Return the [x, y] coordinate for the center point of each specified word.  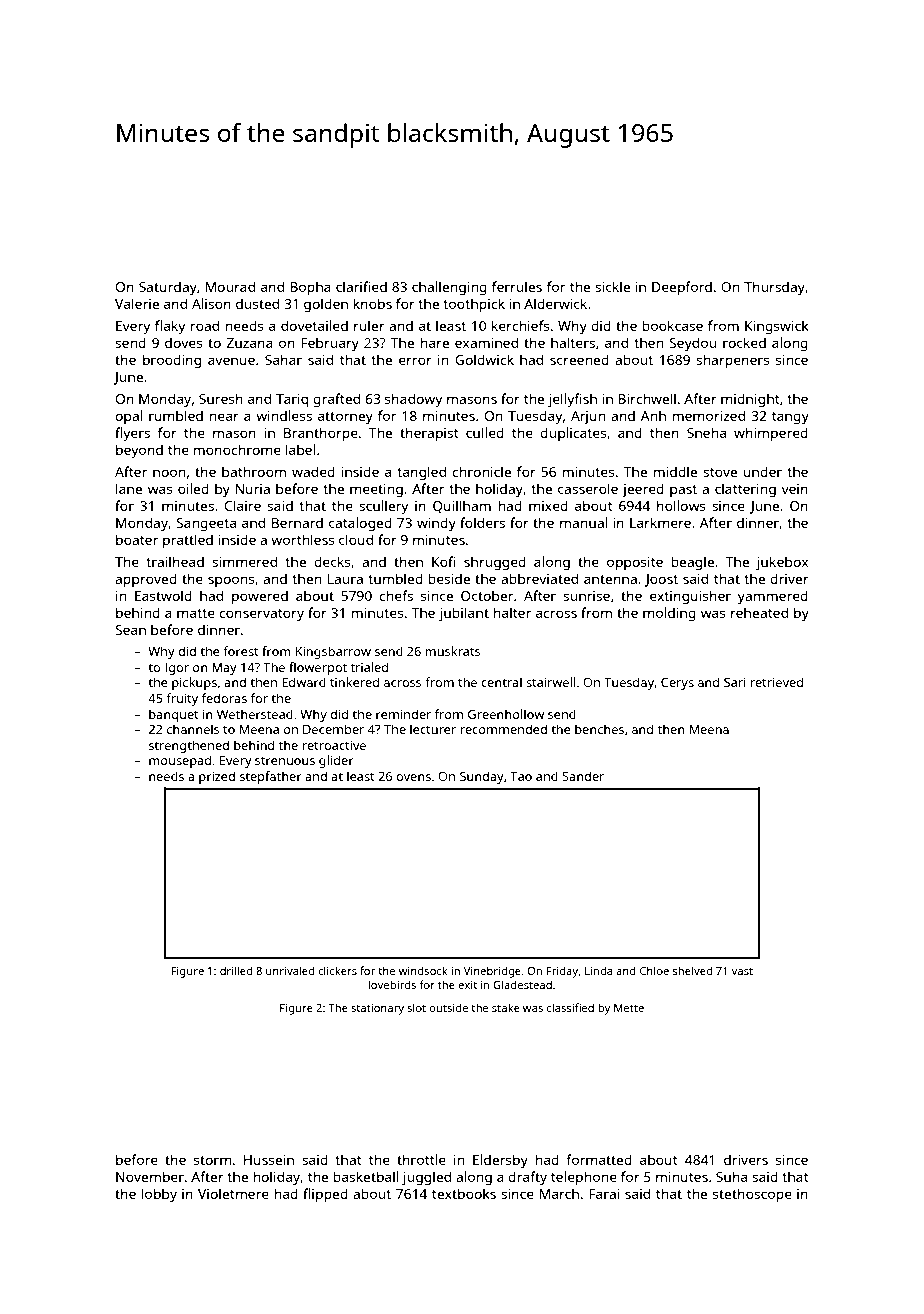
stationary [377, 1009]
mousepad [180, 761]
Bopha [310, 288]
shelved [692, 970]
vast [742, 971]
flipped [325, 1195]
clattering [745, 490]
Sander [583, 776]
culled [485, 432]
